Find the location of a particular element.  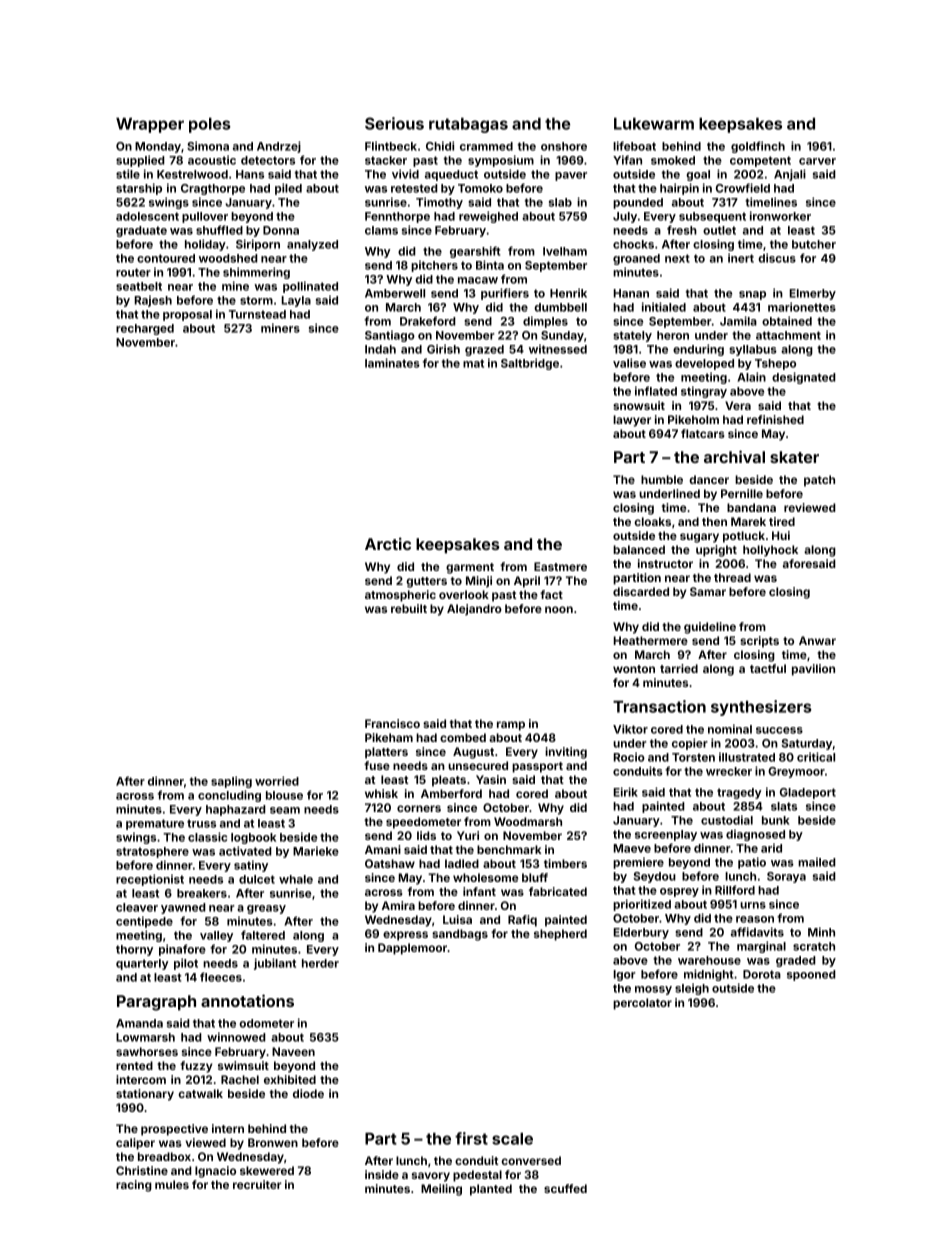

Arctic is located at coordinates (388, 543).
